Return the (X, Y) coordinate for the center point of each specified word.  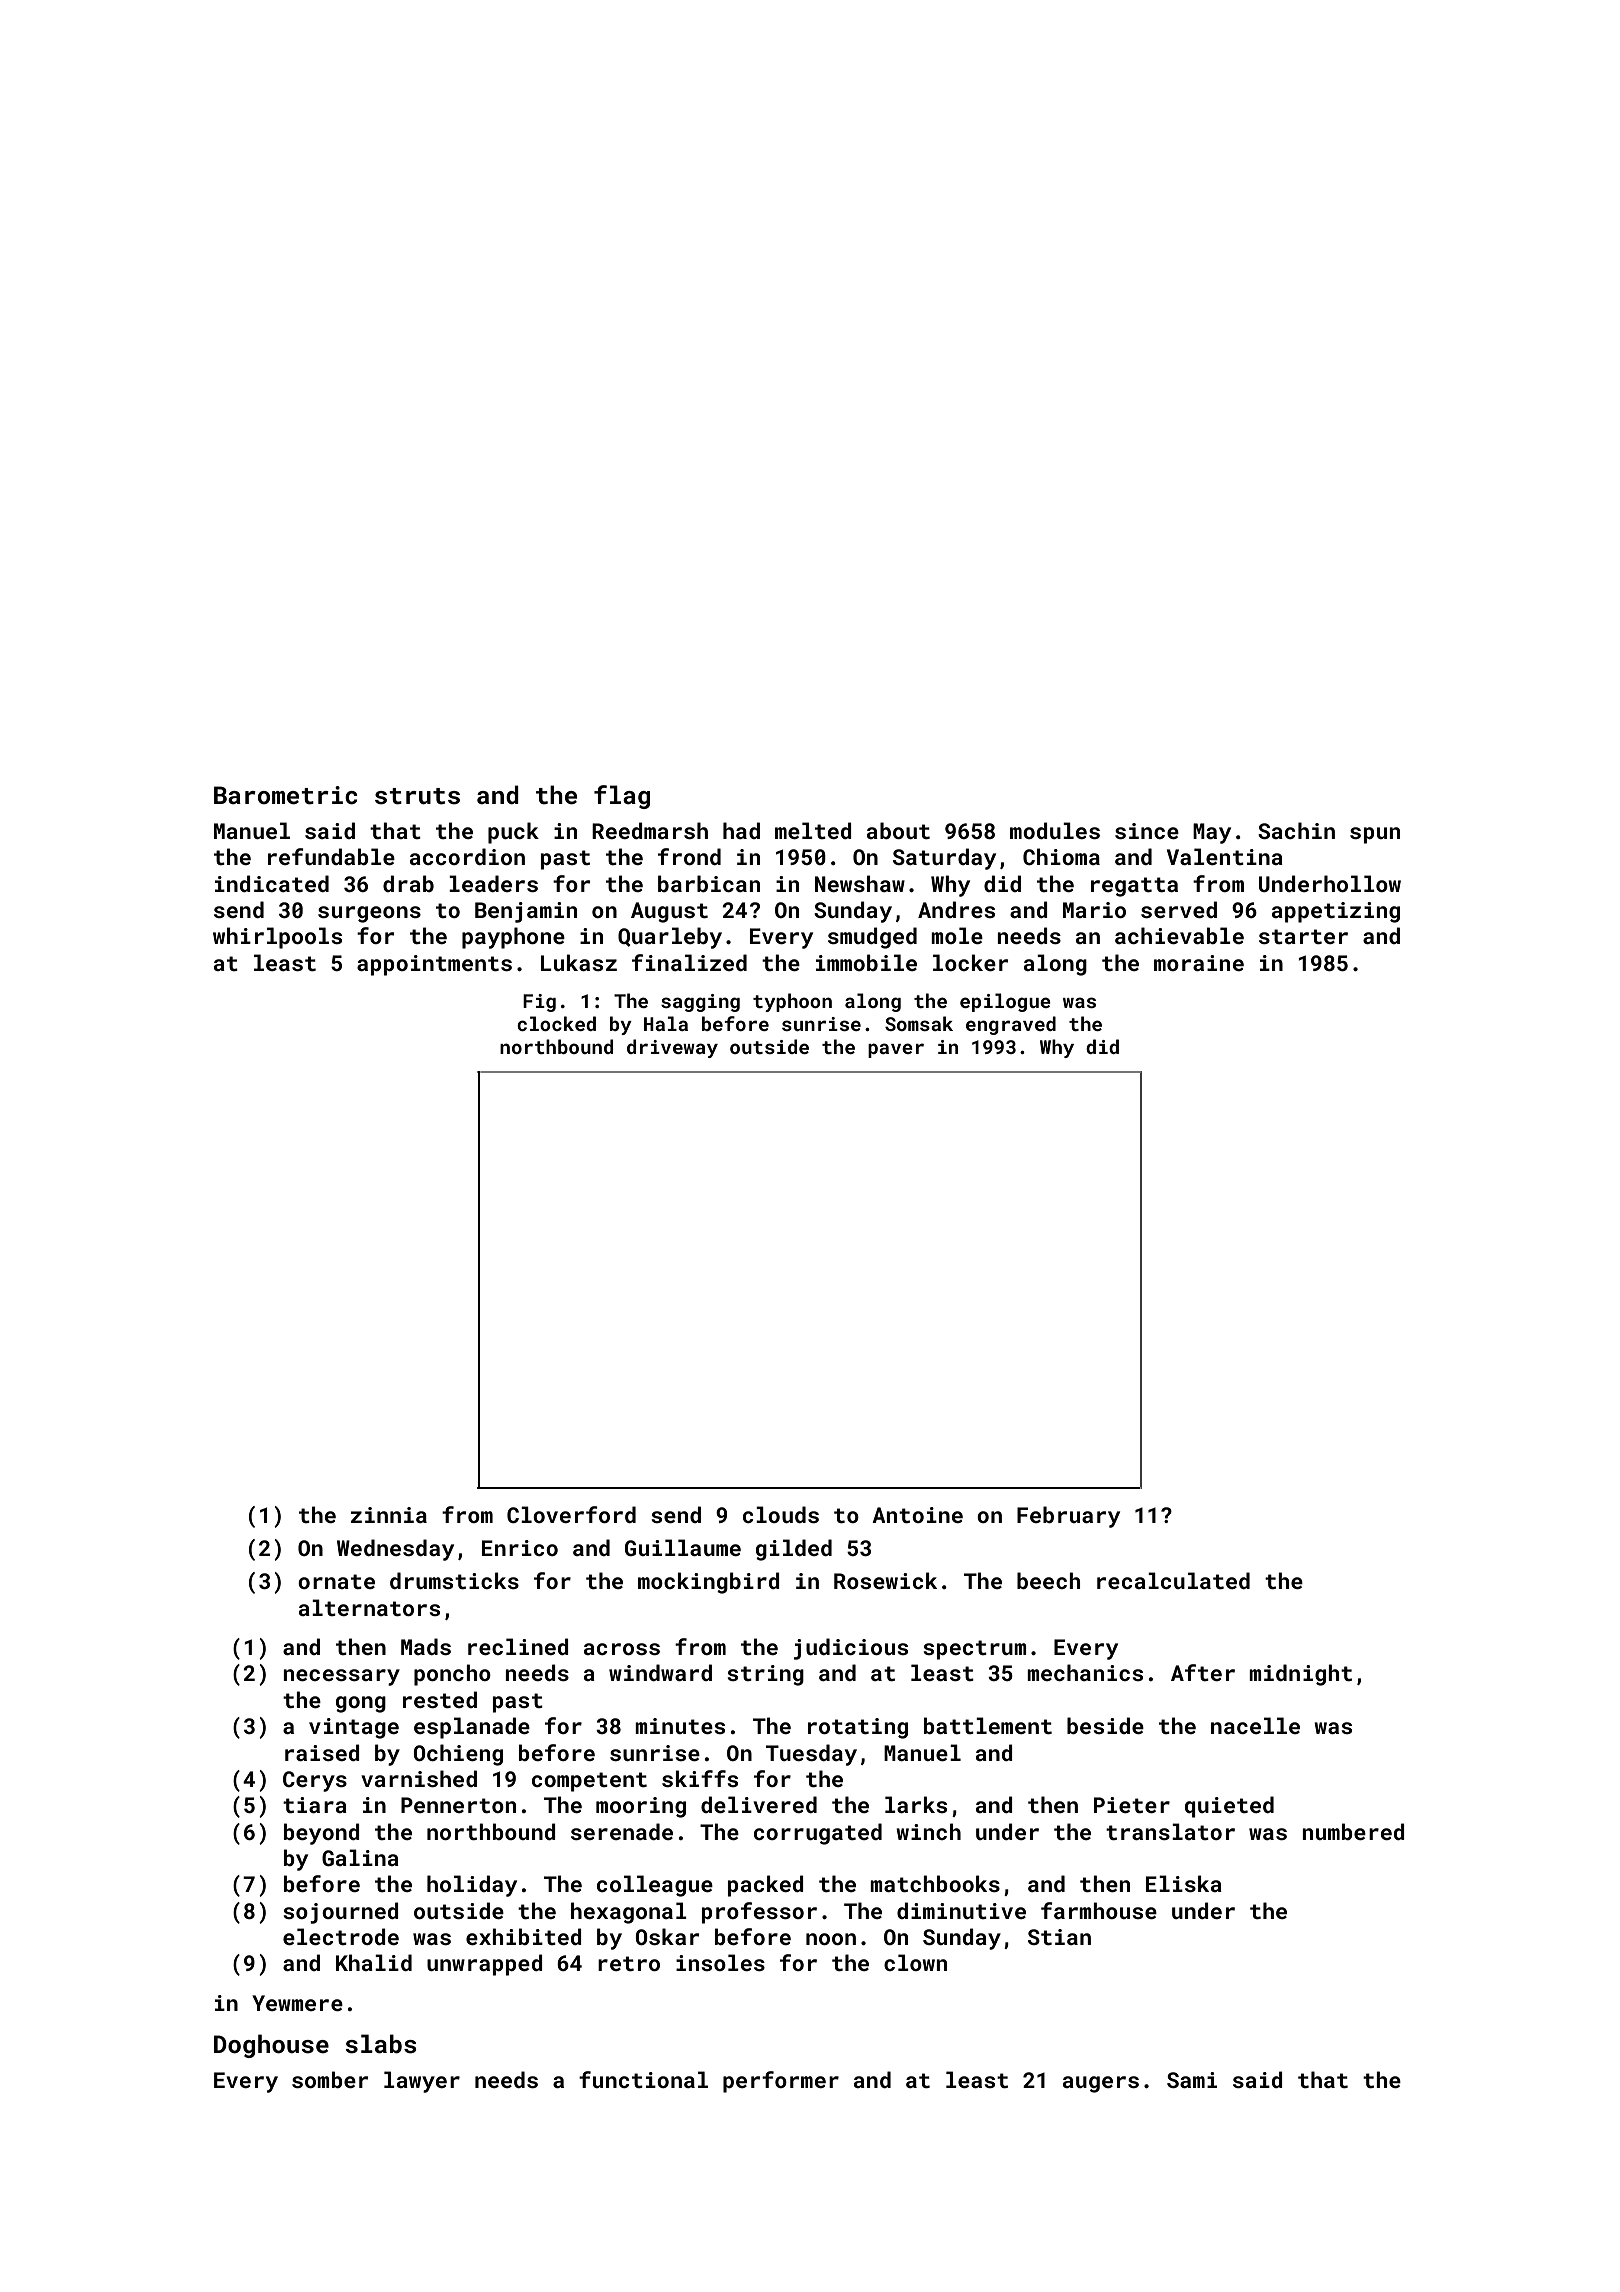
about (898, 830)
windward (660, 1672)
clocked (556, 1023)
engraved (1011, 1025)
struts (417, 796)
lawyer (422, 2082)
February (1068, 1517)
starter (1303, 936)
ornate (336, 1581)
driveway (672, 1048)
